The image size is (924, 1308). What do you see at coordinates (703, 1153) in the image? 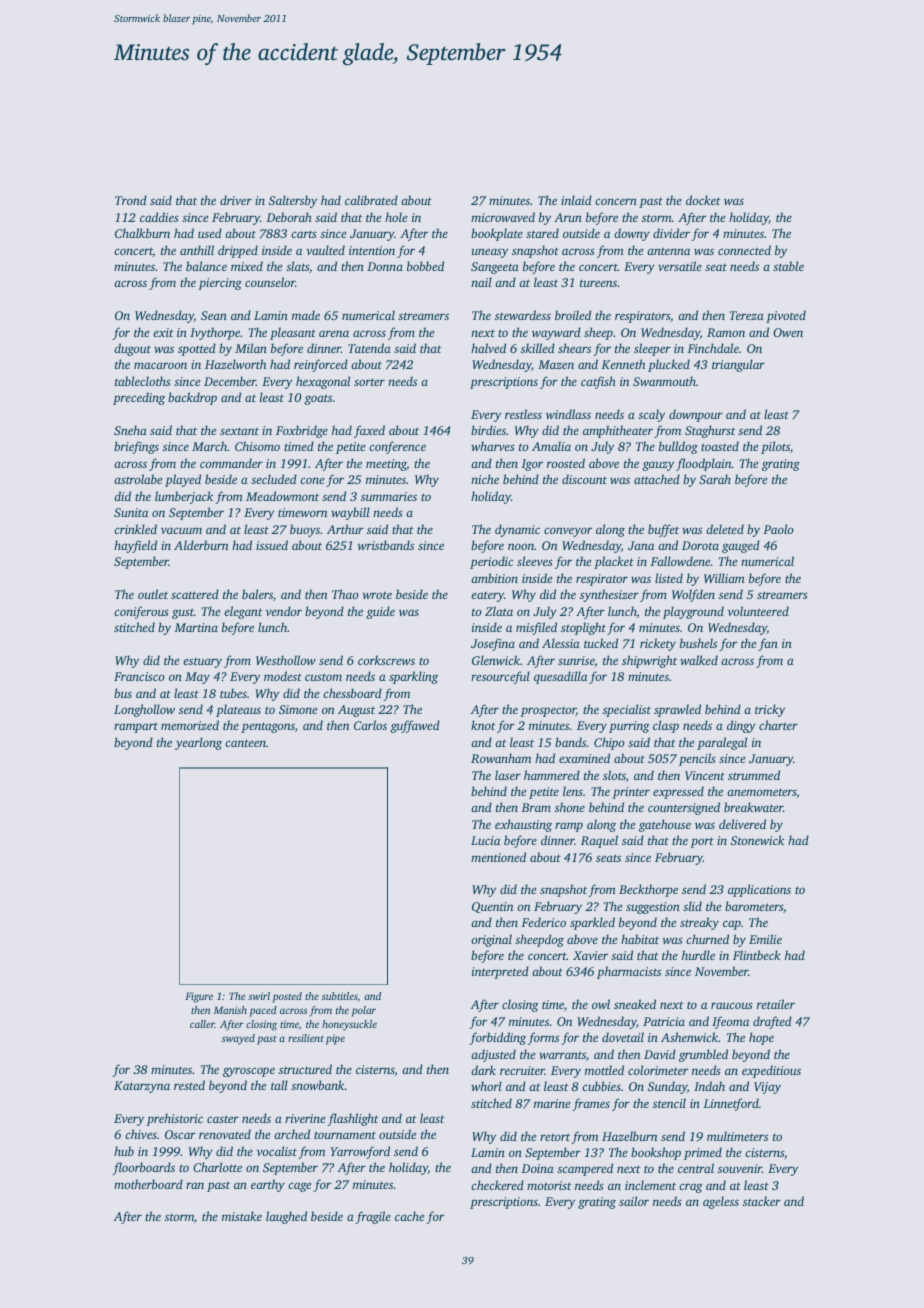
I see `primed` at bounding box center [703, 1153].
